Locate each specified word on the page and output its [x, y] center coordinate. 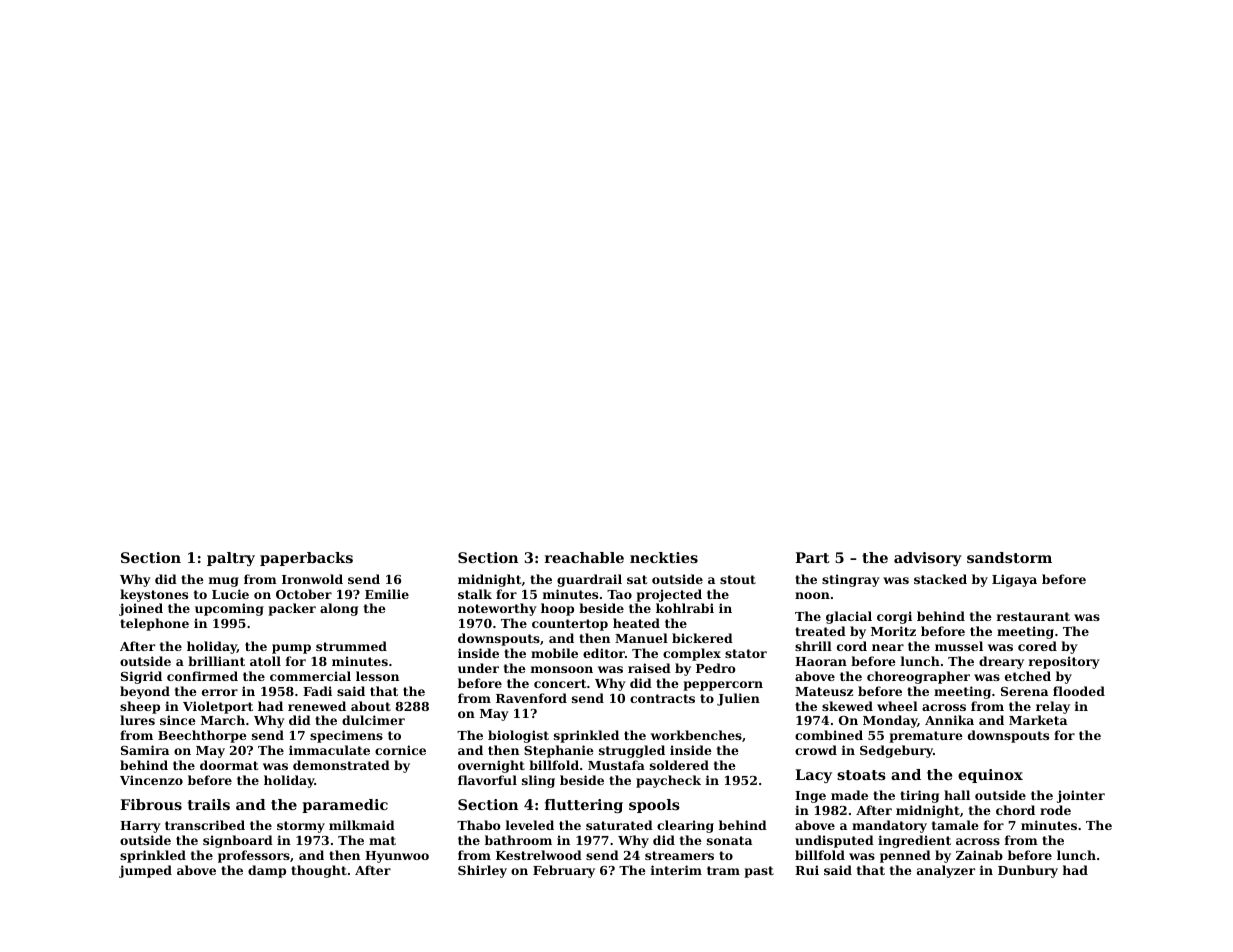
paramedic [345, 806]
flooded [1079, 691]
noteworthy [497, 609]
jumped [145, 871]
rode [1055, 810]
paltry [231, 559]
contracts [662, 698]
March [223, 720]
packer [292, 609]
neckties [664, 557]
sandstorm [1009, 557]
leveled [530, 825]
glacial [849, 617]
